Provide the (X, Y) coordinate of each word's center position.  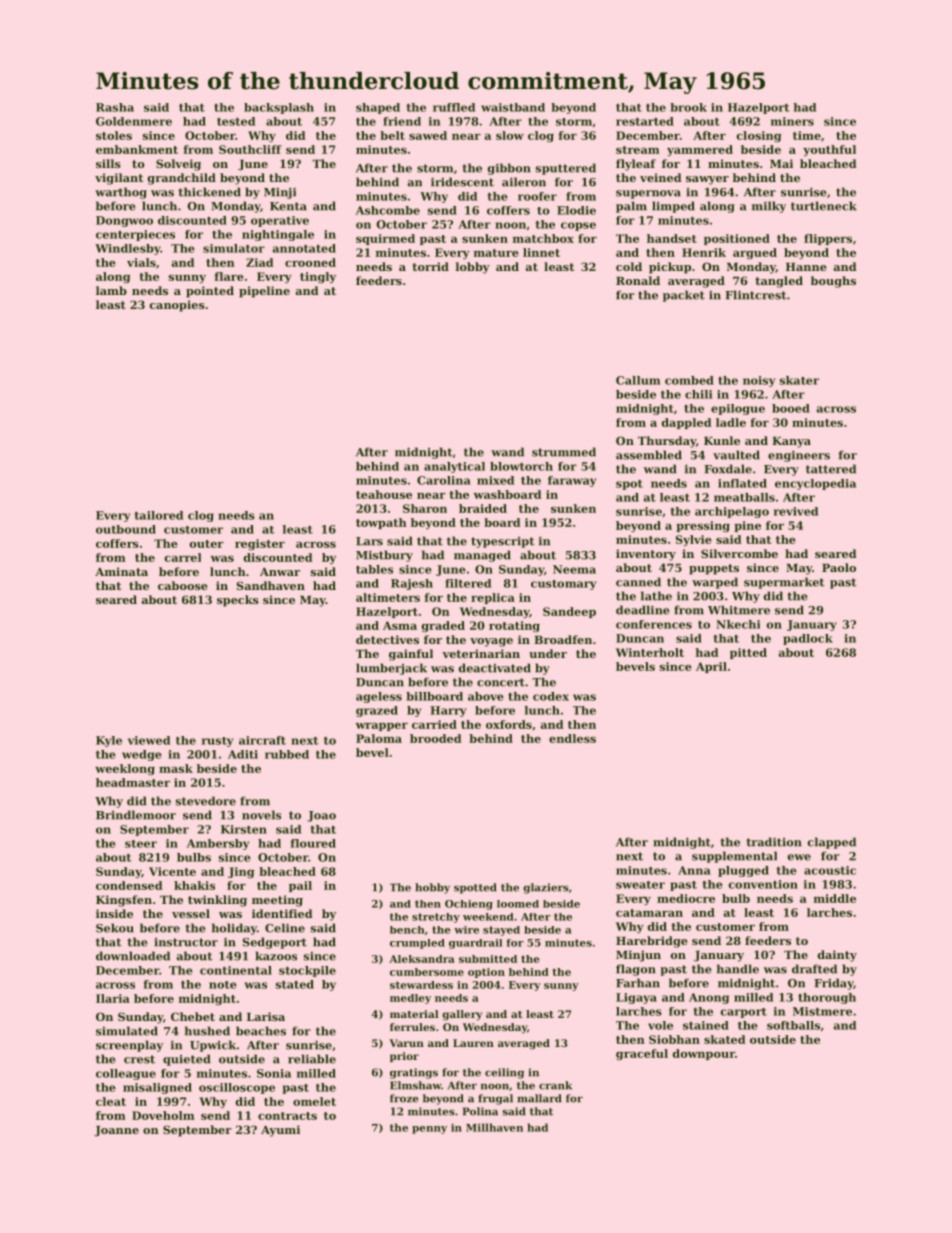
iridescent (462, 182)
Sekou (115, 928)
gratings (414, 1073)
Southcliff (250, 149)
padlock (808, 639)
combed (689, 380)
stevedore (206, 801)
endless (572, 738)
